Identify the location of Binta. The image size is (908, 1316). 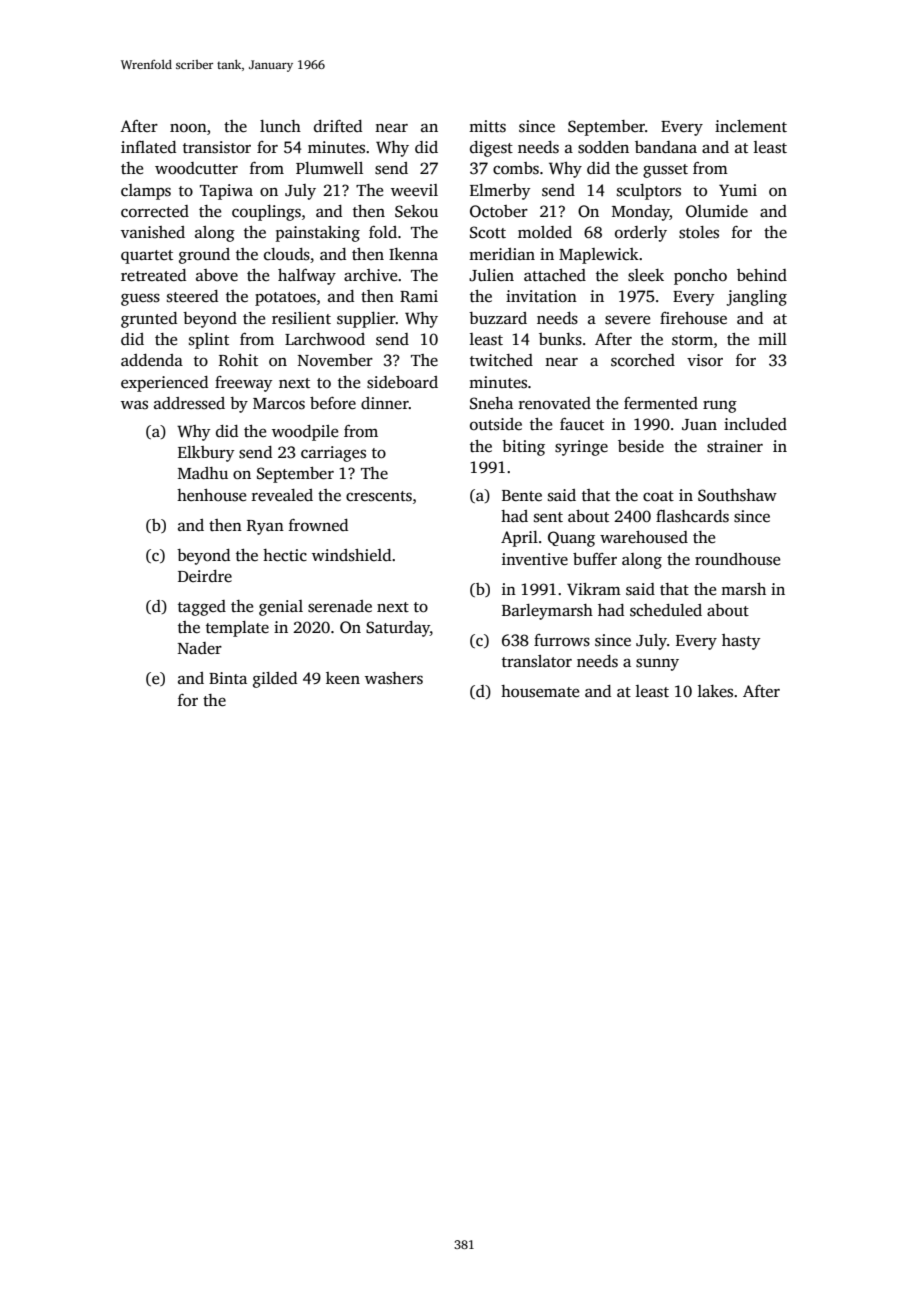
(228, 678).
